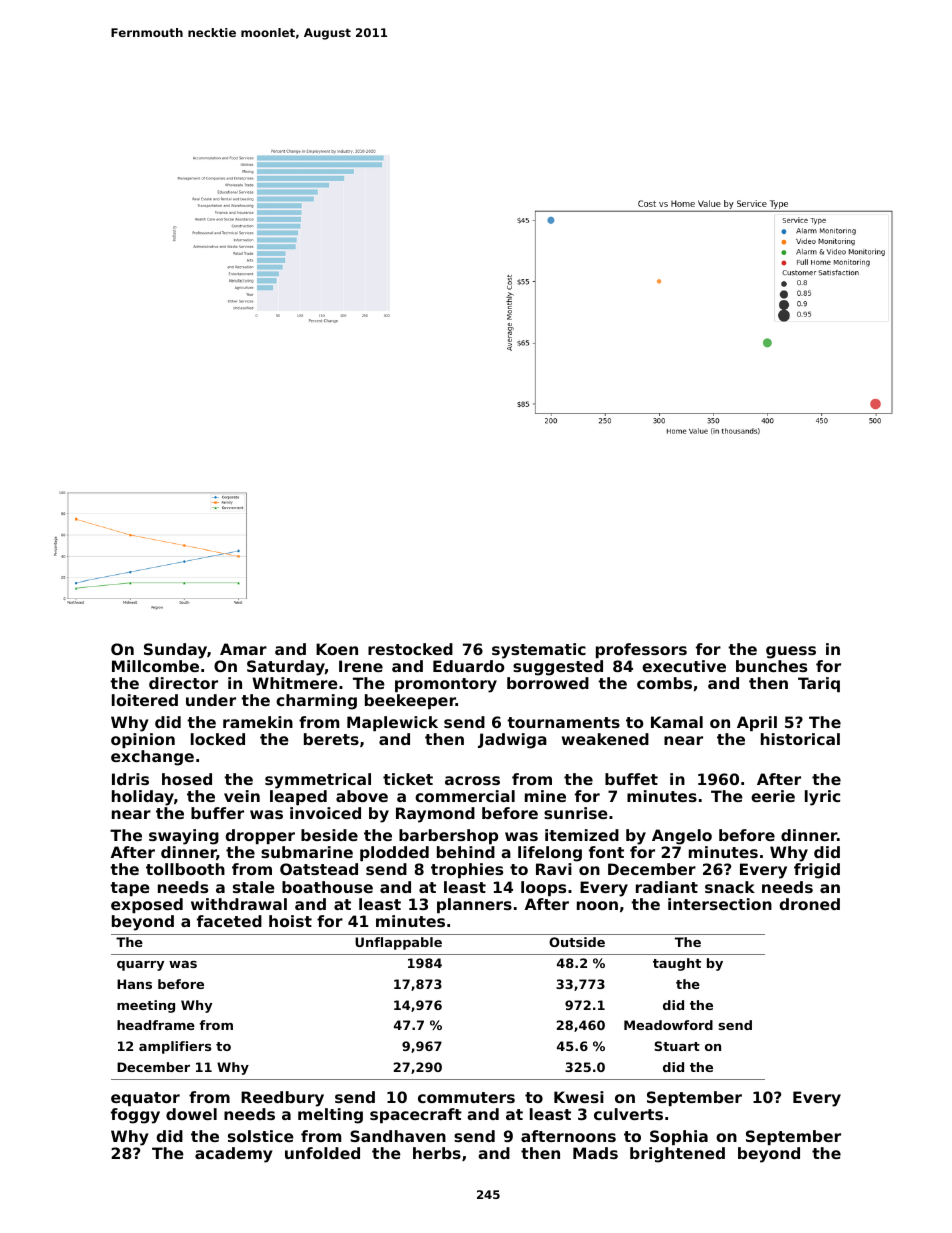  I want to click on headframe, so click(156, 1025).
